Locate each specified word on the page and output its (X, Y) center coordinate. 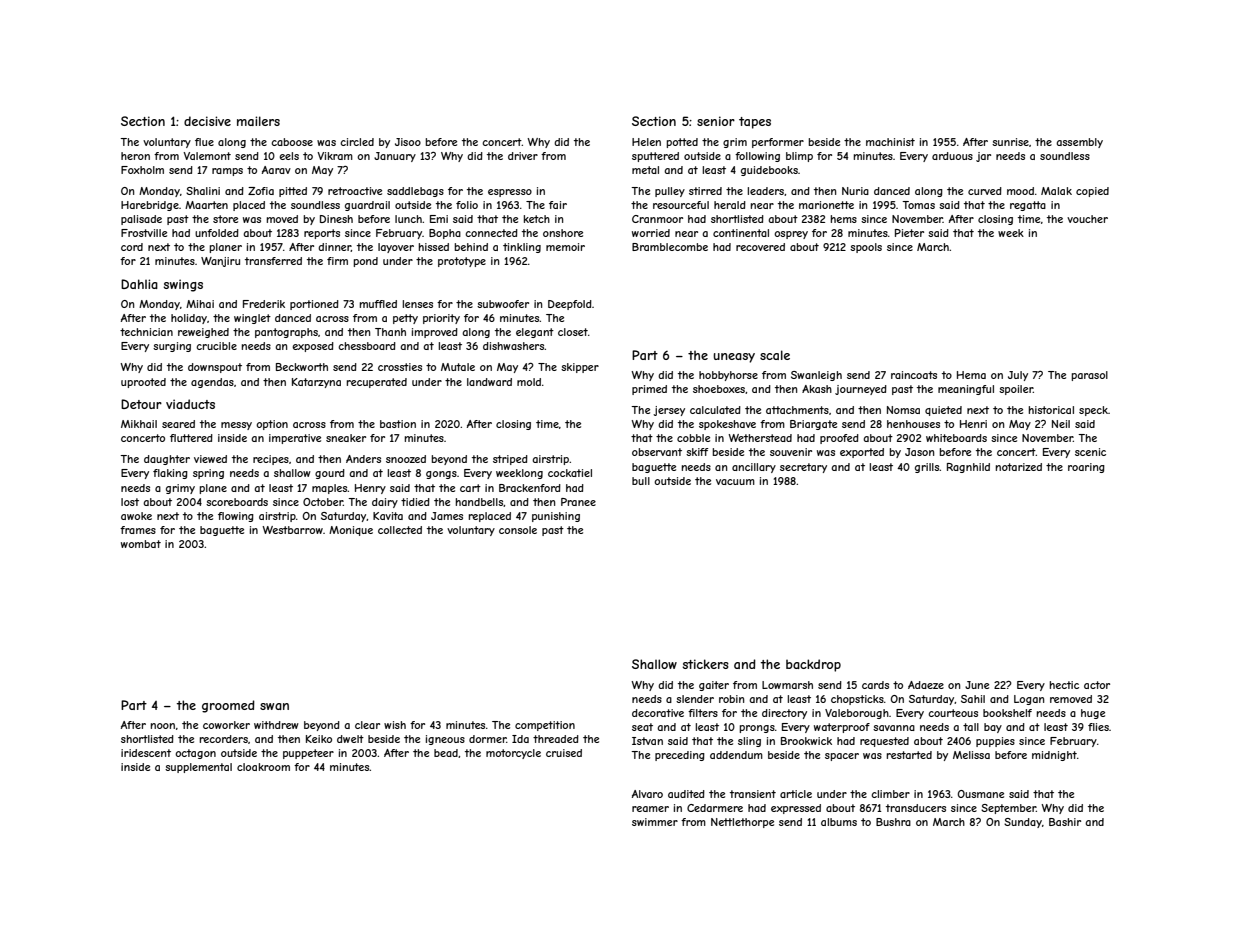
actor (1097, 685)
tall (971, 727)
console (518, 530)
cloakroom (263, 767)
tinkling (522, 248)
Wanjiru (220, 262)
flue (204, 142)
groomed (228, 706)
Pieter (909, 233)
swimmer (655, 822)
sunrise (1010, 142)
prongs (757, 729)
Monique (351, 531)
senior (716, 121)
